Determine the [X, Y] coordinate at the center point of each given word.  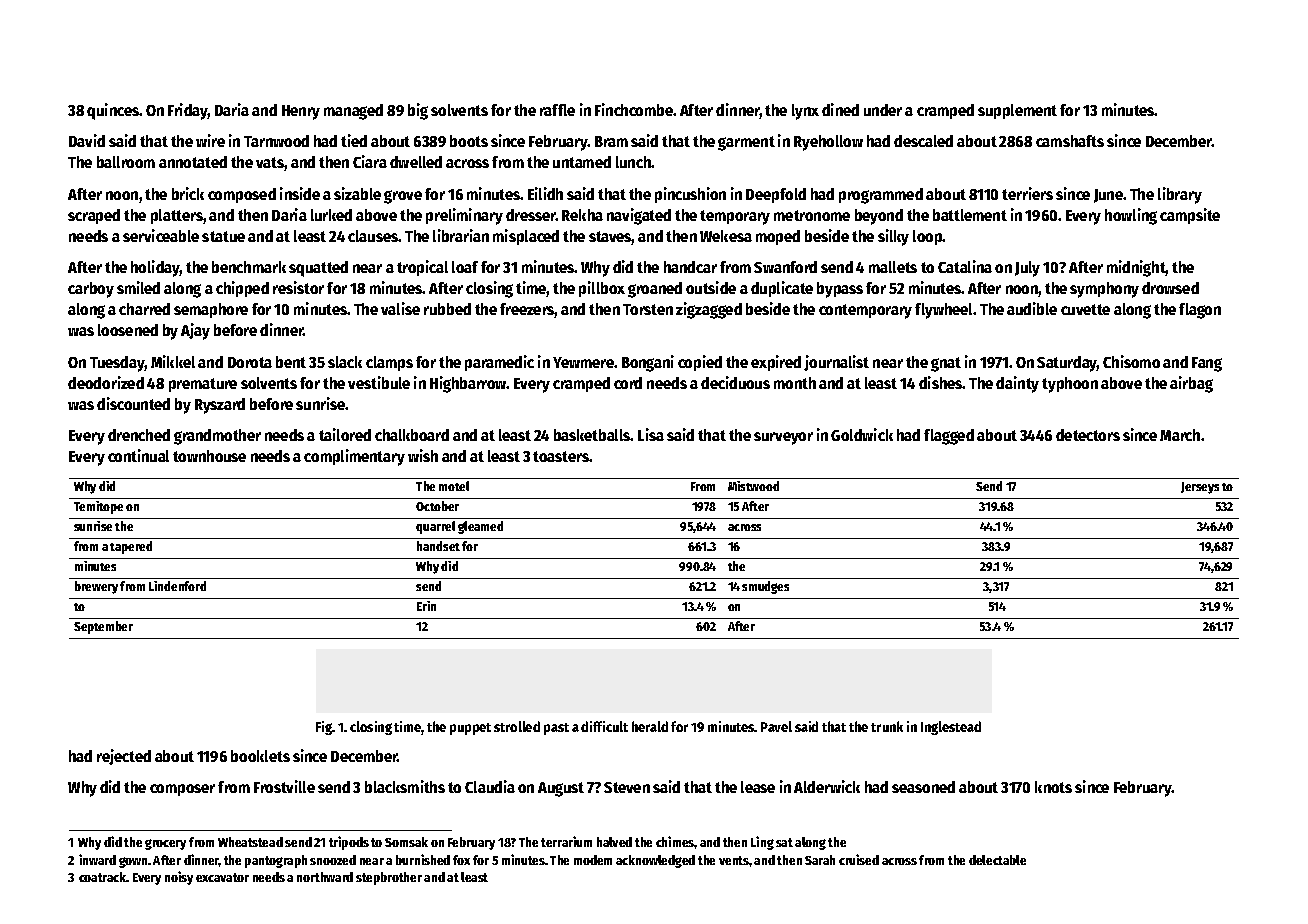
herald [650, 726]
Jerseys [1200, 488]
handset [438, 546]
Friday [188, 111]
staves [610, 238]
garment [746, 143]
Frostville [284, 786]
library [1180, 195]
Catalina [965, 266]
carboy [91, 290]
